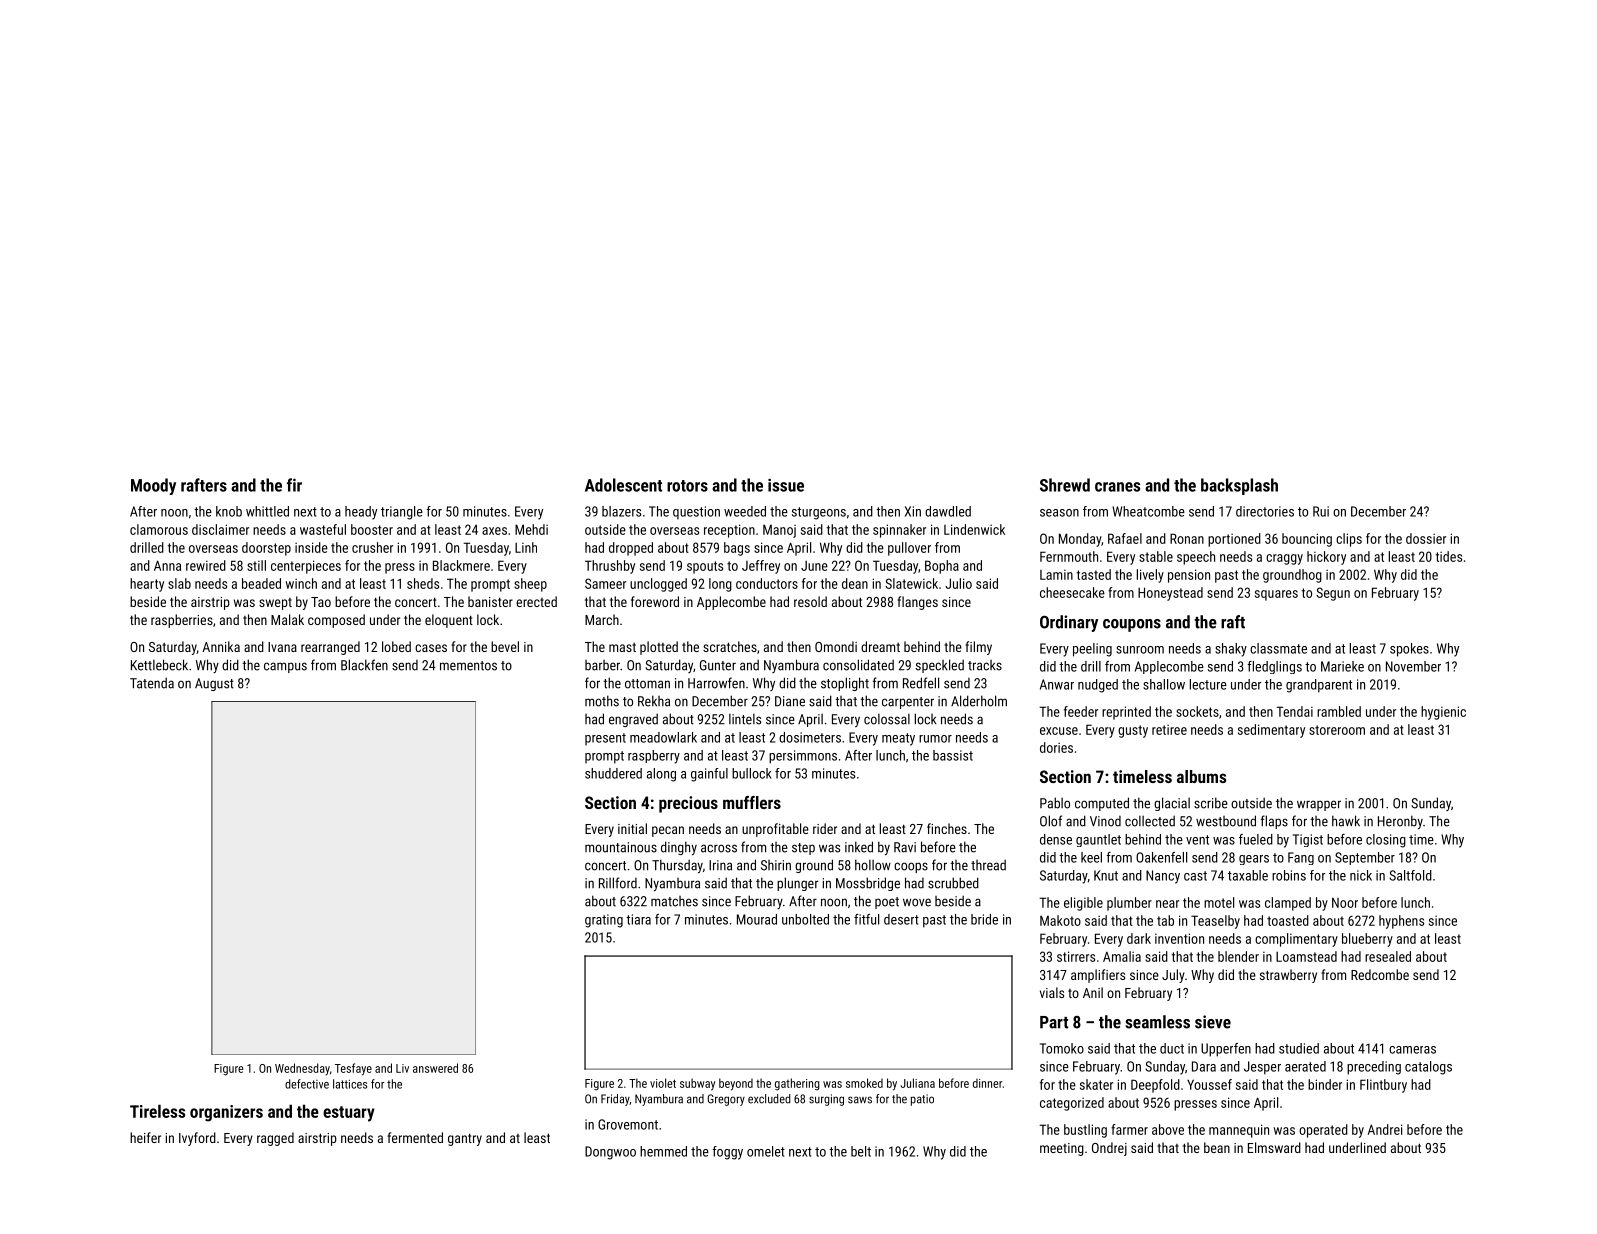 The width and height of the image is (1597, 1234). What do you see at coordinates (1065, 485) in the image?
I see `Shrewd` at bounding box center [1065, 485].
